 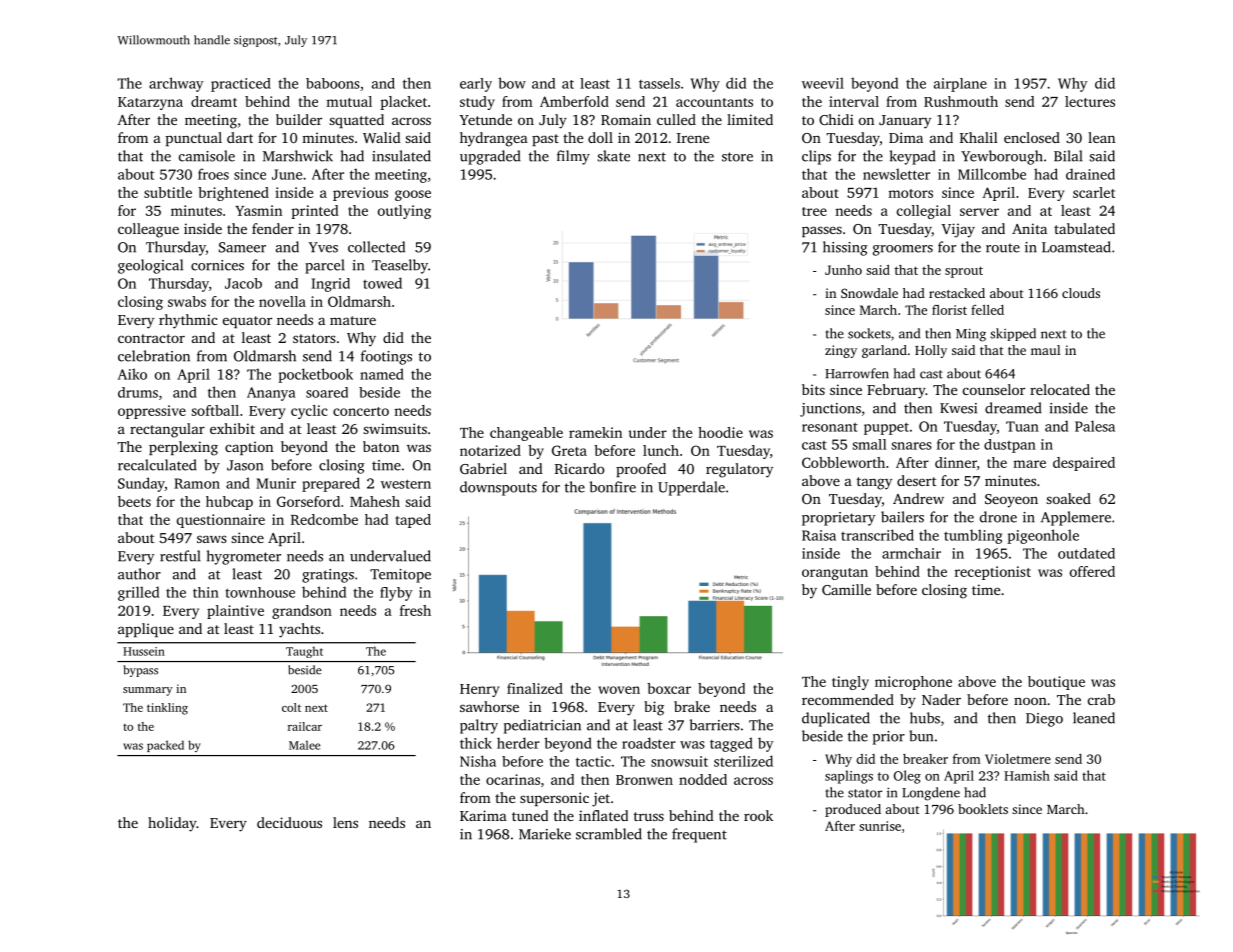 What do you see at coordinates (699, 835) in the document?
I see `frequent` at bounding box center [699, 835].
